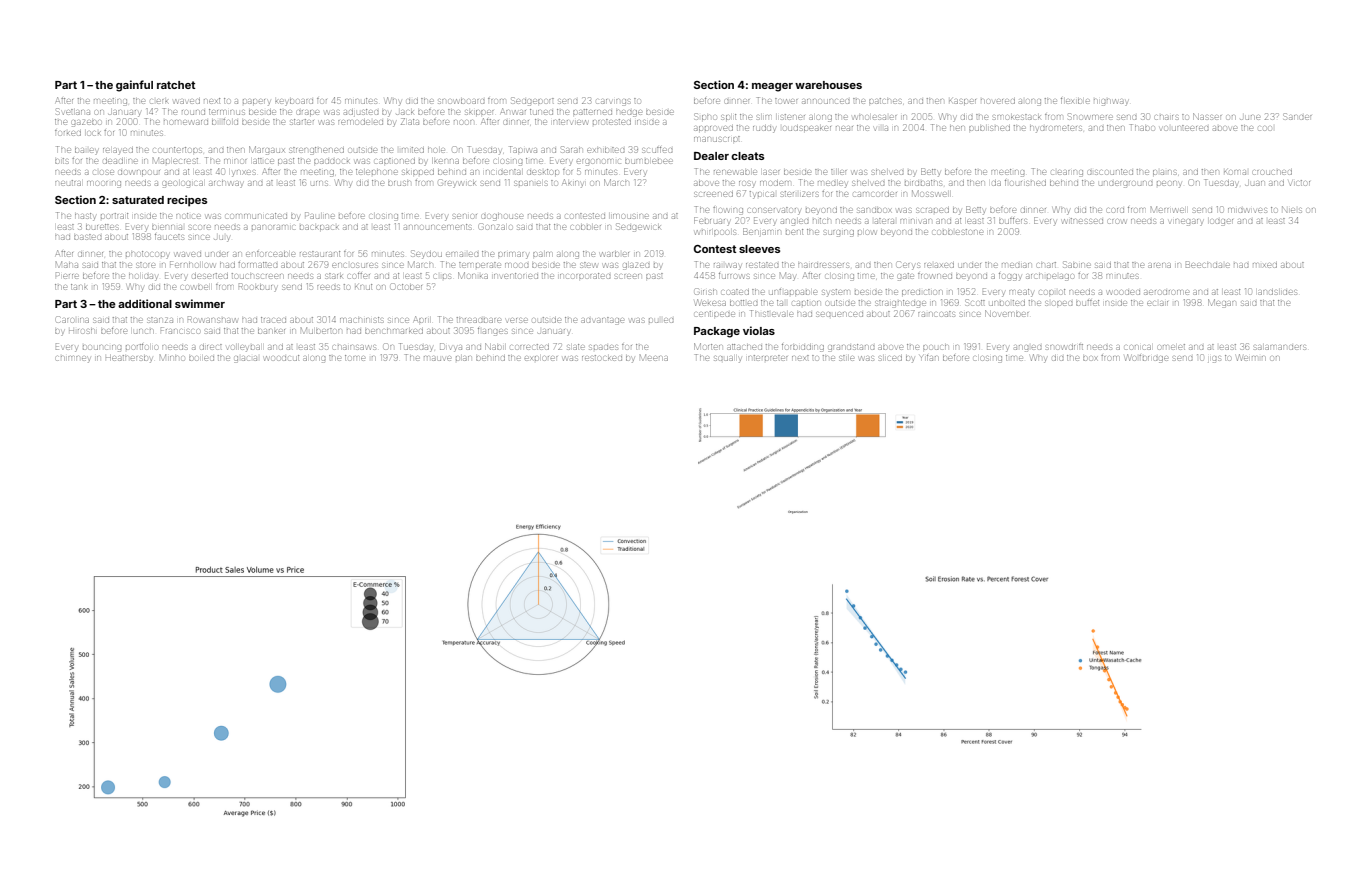 This screenshot has height=887, width=1372. Describe the element at coordinates (846, 358) in the screenshot. I see `stile` at that location.
